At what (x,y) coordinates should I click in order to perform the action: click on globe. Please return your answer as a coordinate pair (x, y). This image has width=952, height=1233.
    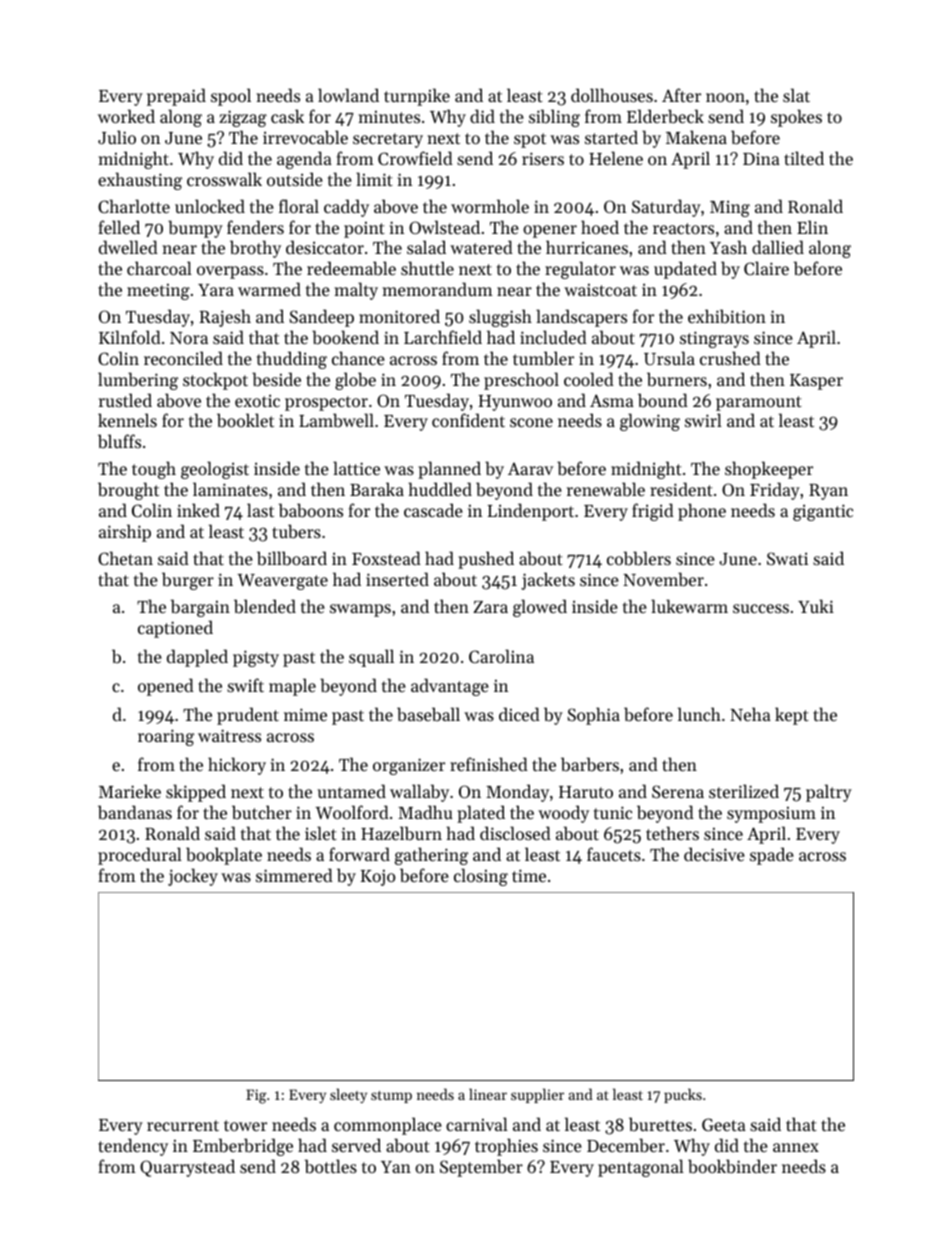
    Looking at the image, I should click on (355, 381).
